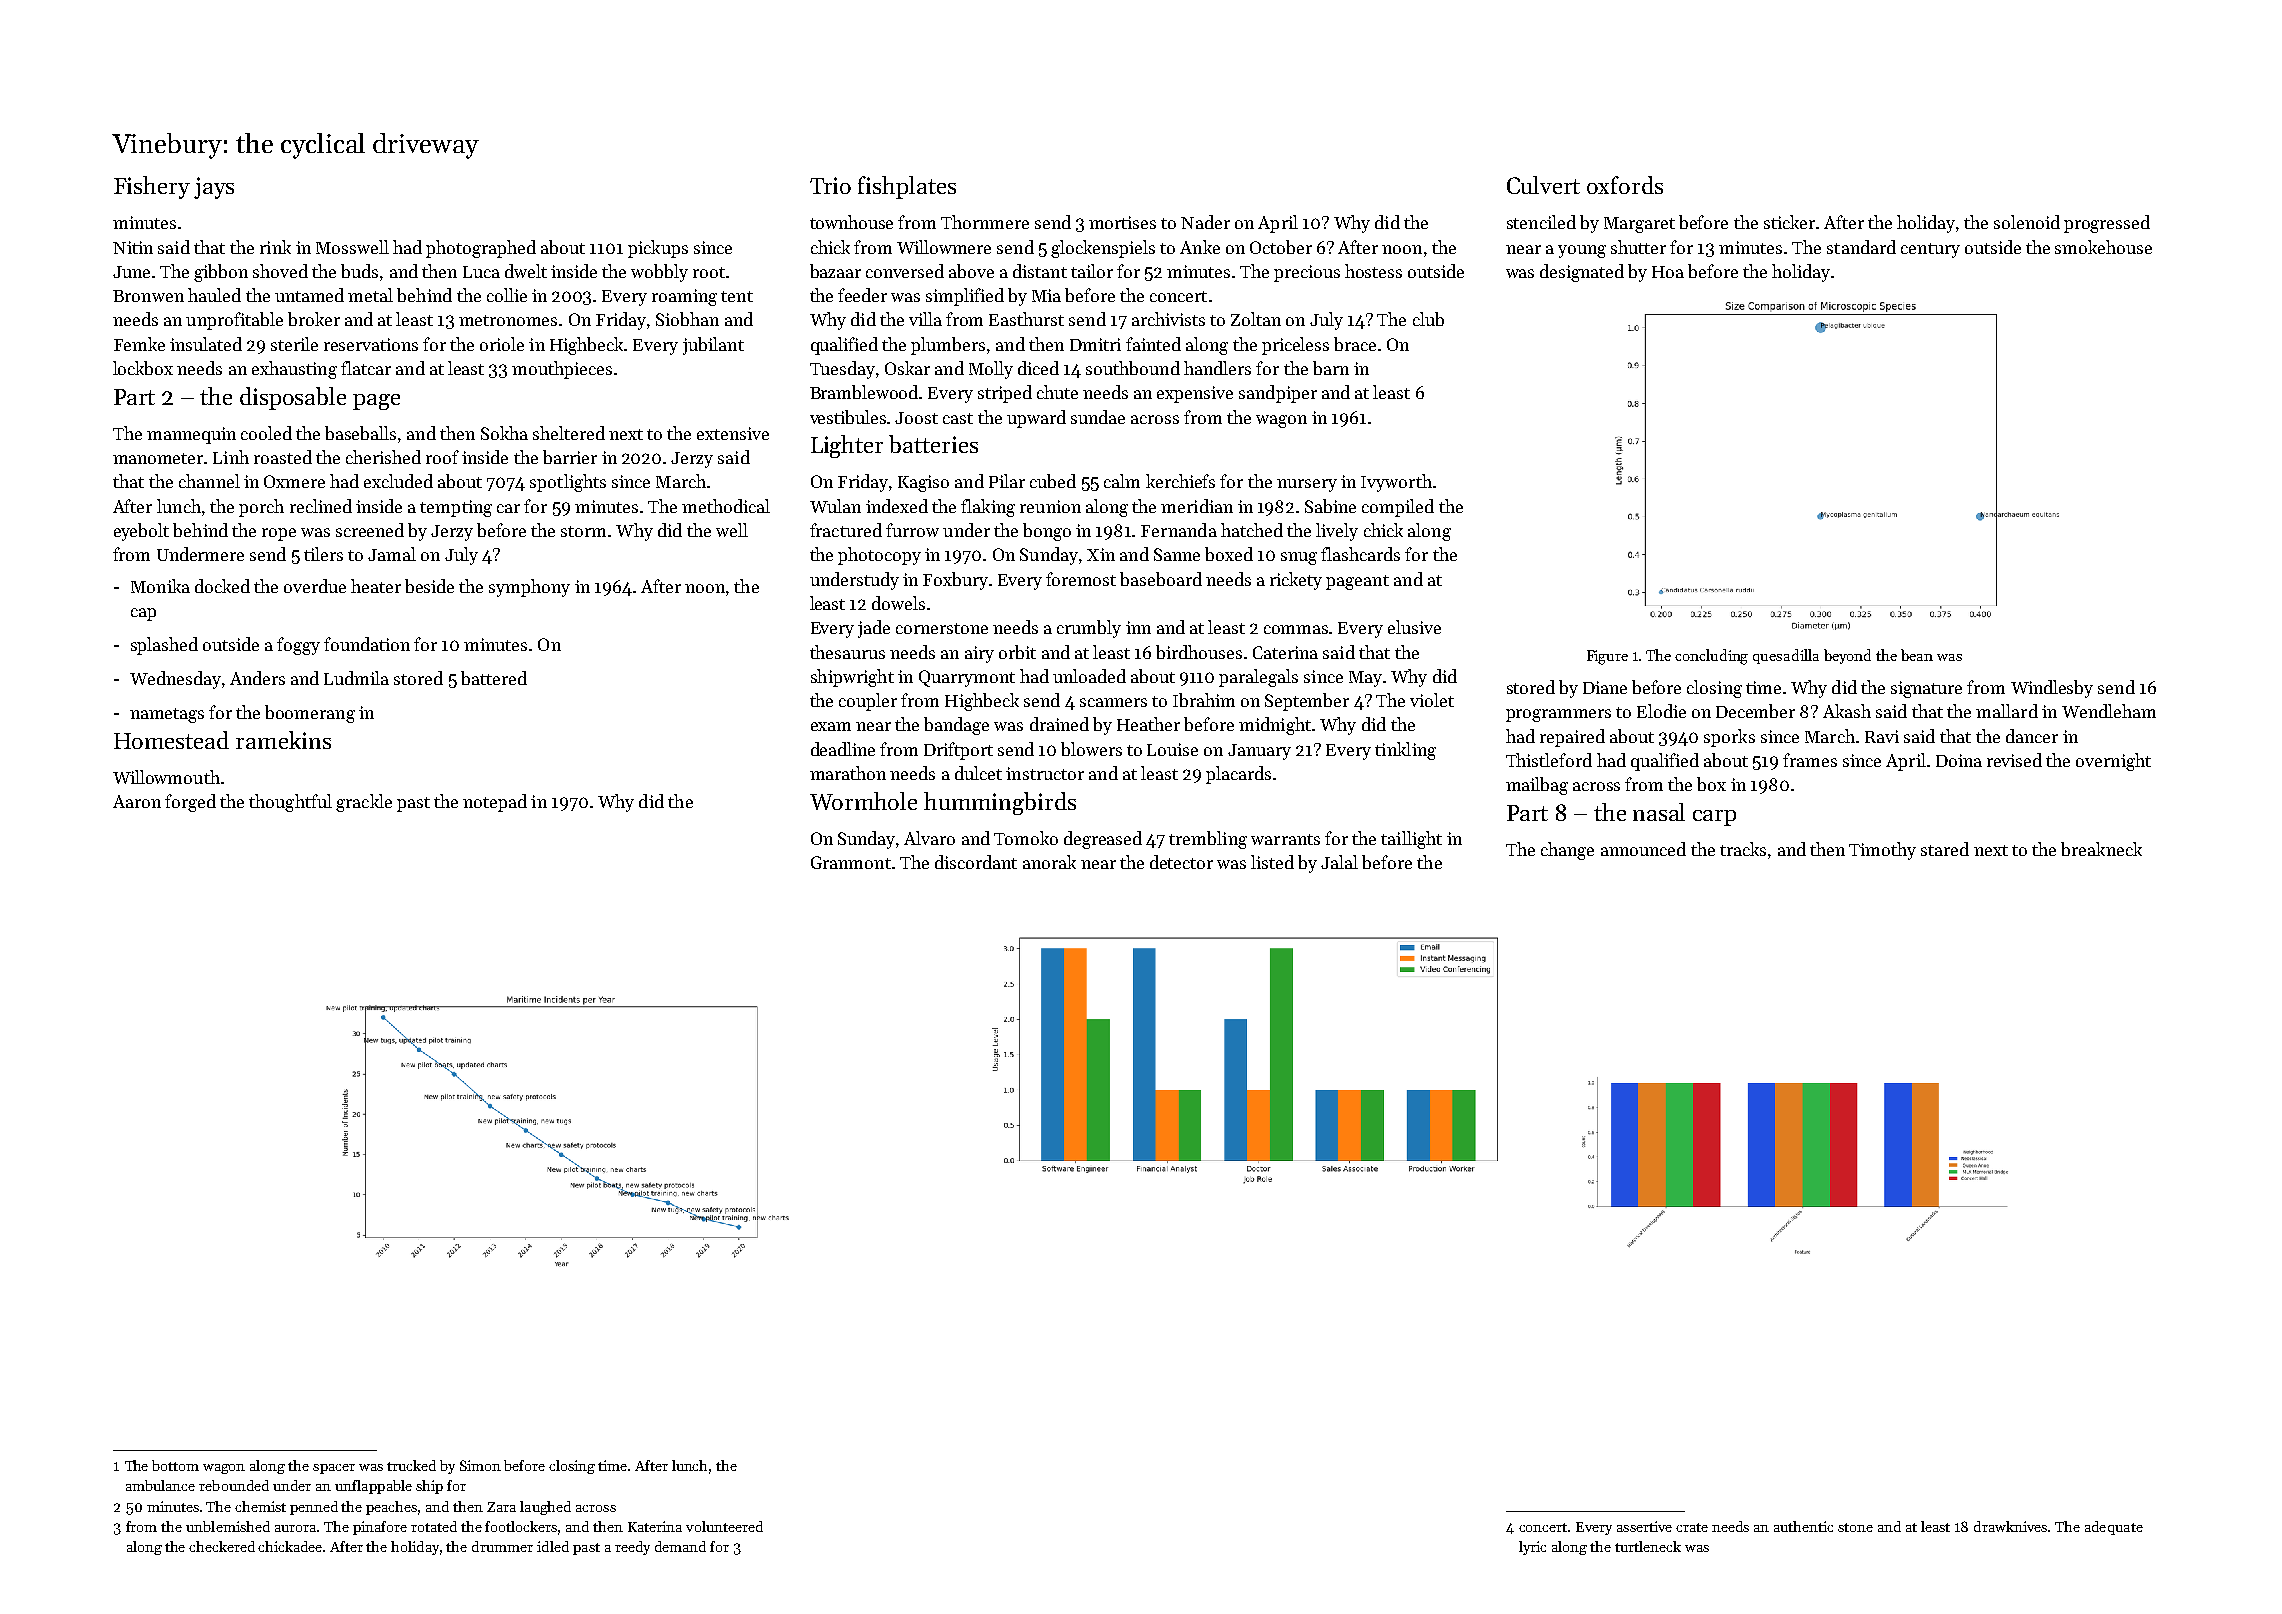 The width and height of the image is (2282, 1614). I want to click on listed, so click(1272, 862).
